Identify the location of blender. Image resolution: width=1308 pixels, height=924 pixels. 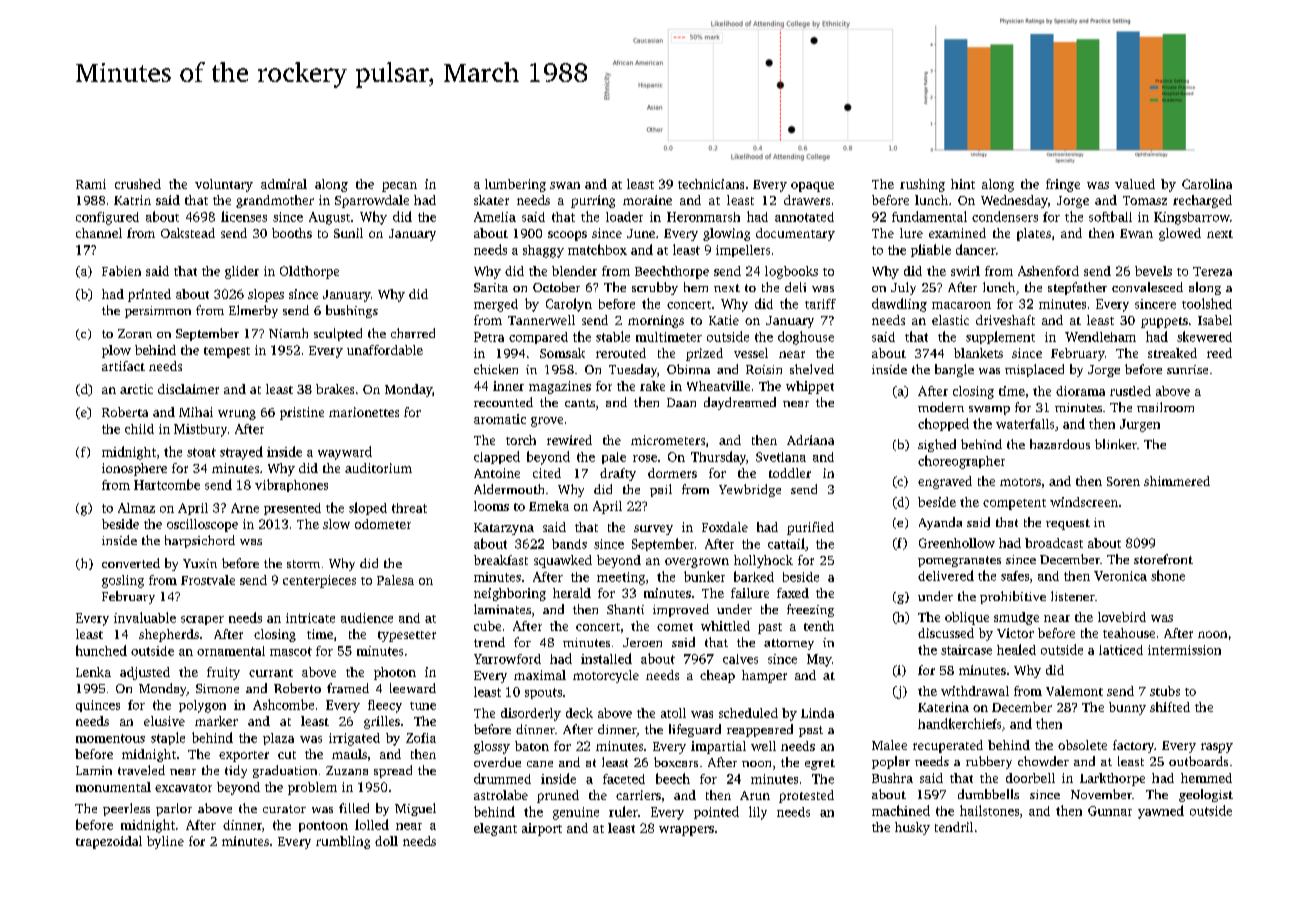
(574, 271).
